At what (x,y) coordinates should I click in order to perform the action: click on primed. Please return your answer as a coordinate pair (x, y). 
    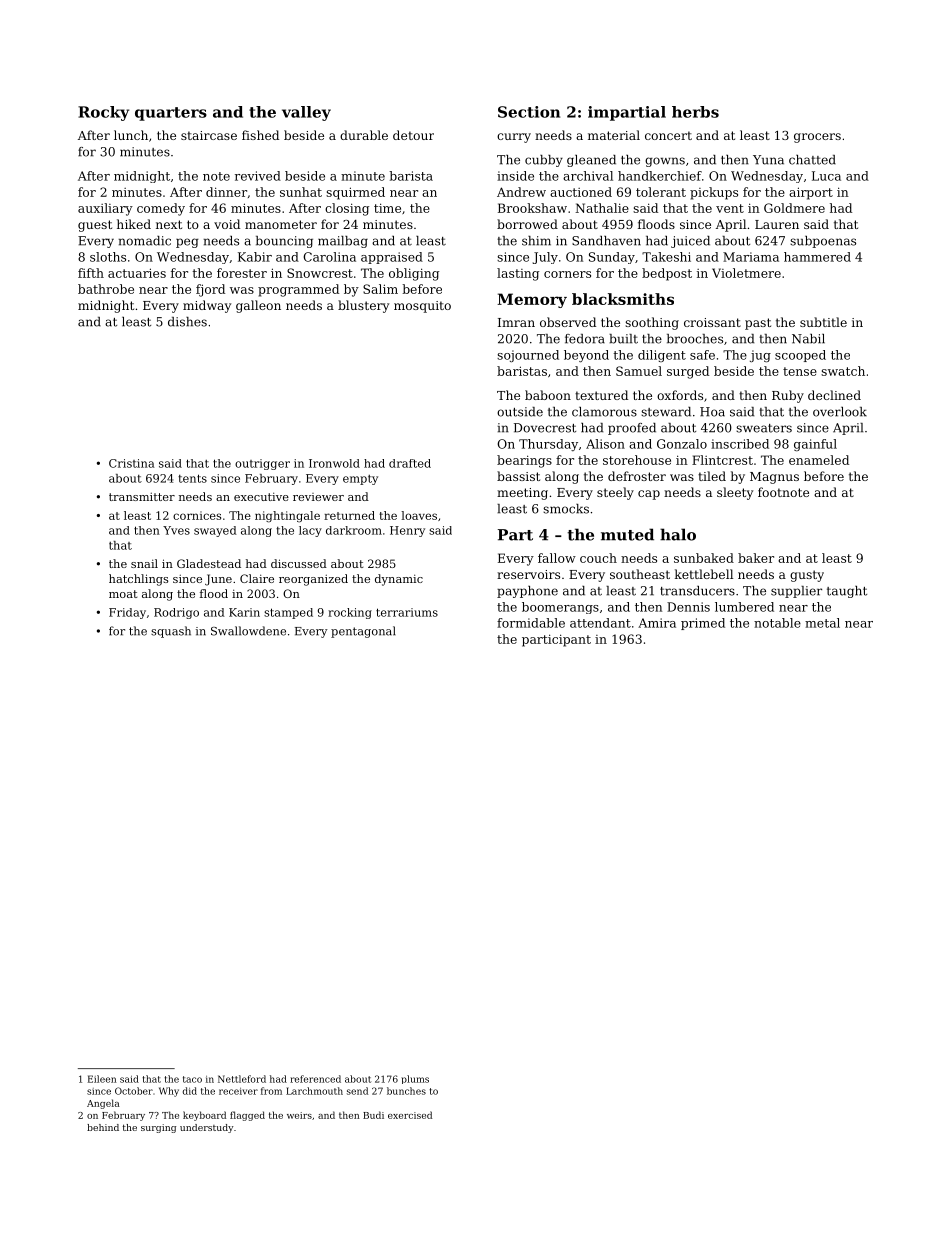
    Looking at the image, I should click on (703, 624).
